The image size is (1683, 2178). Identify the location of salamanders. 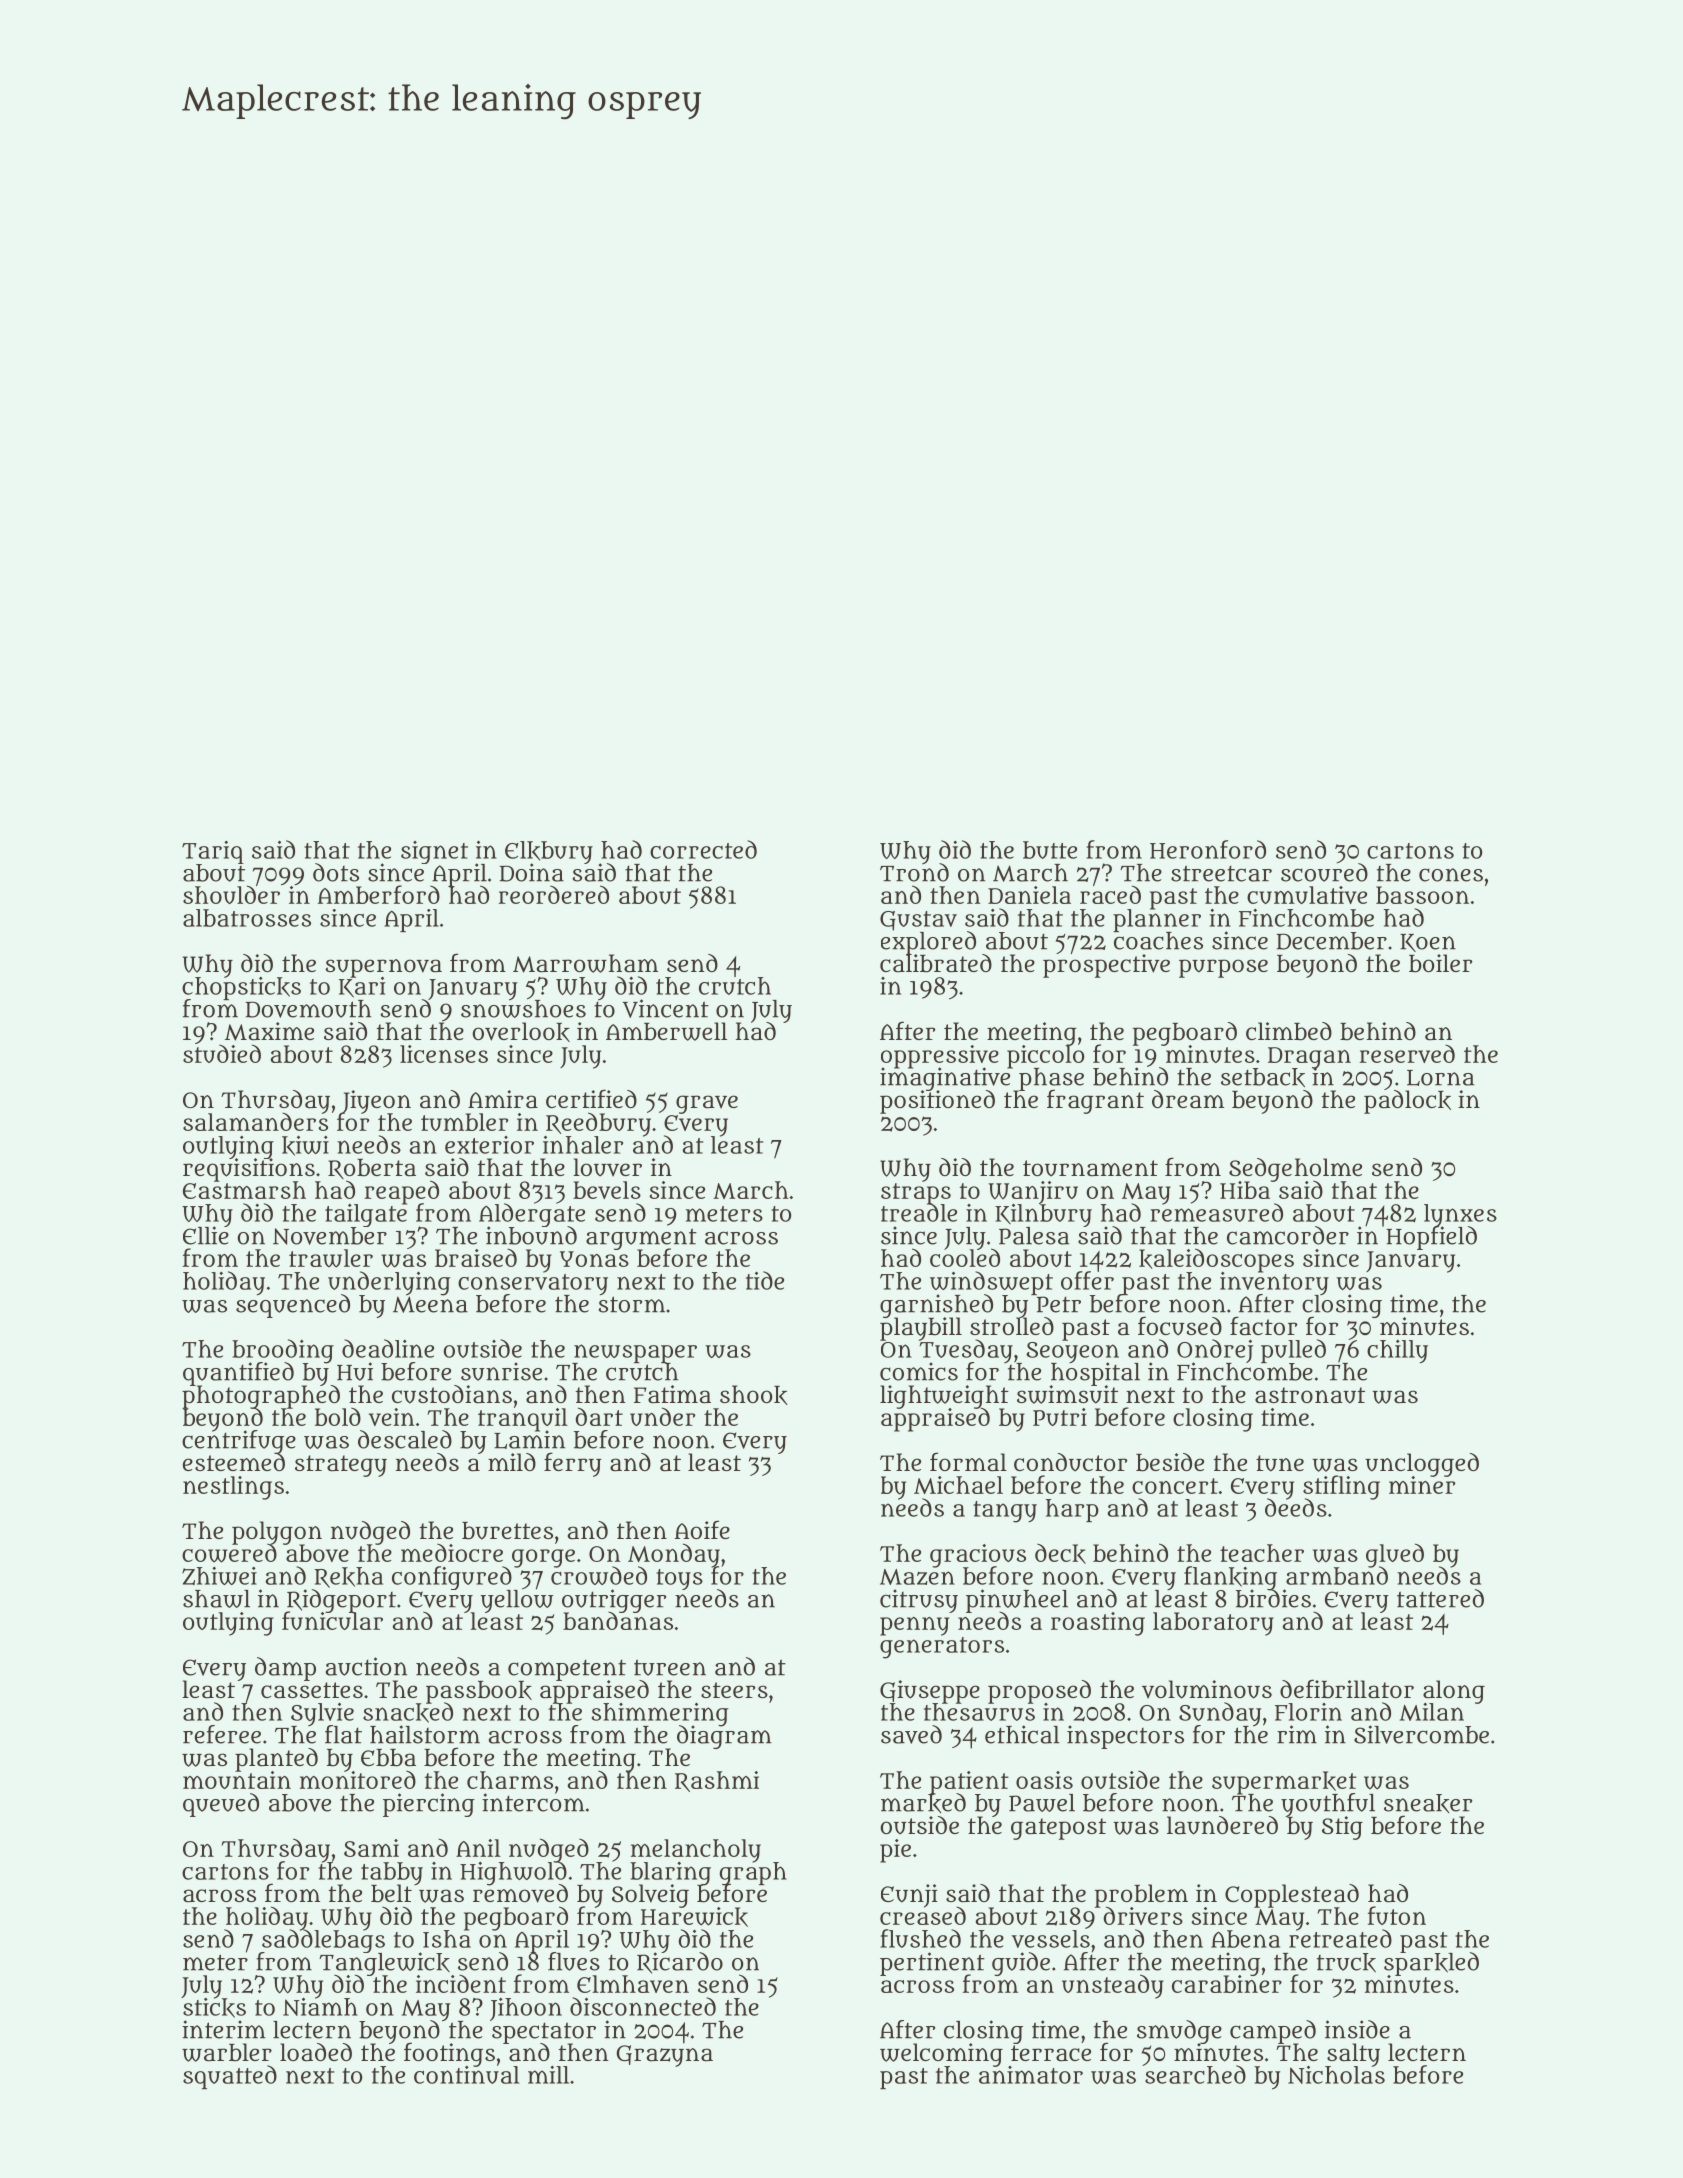
(255, 1122).
